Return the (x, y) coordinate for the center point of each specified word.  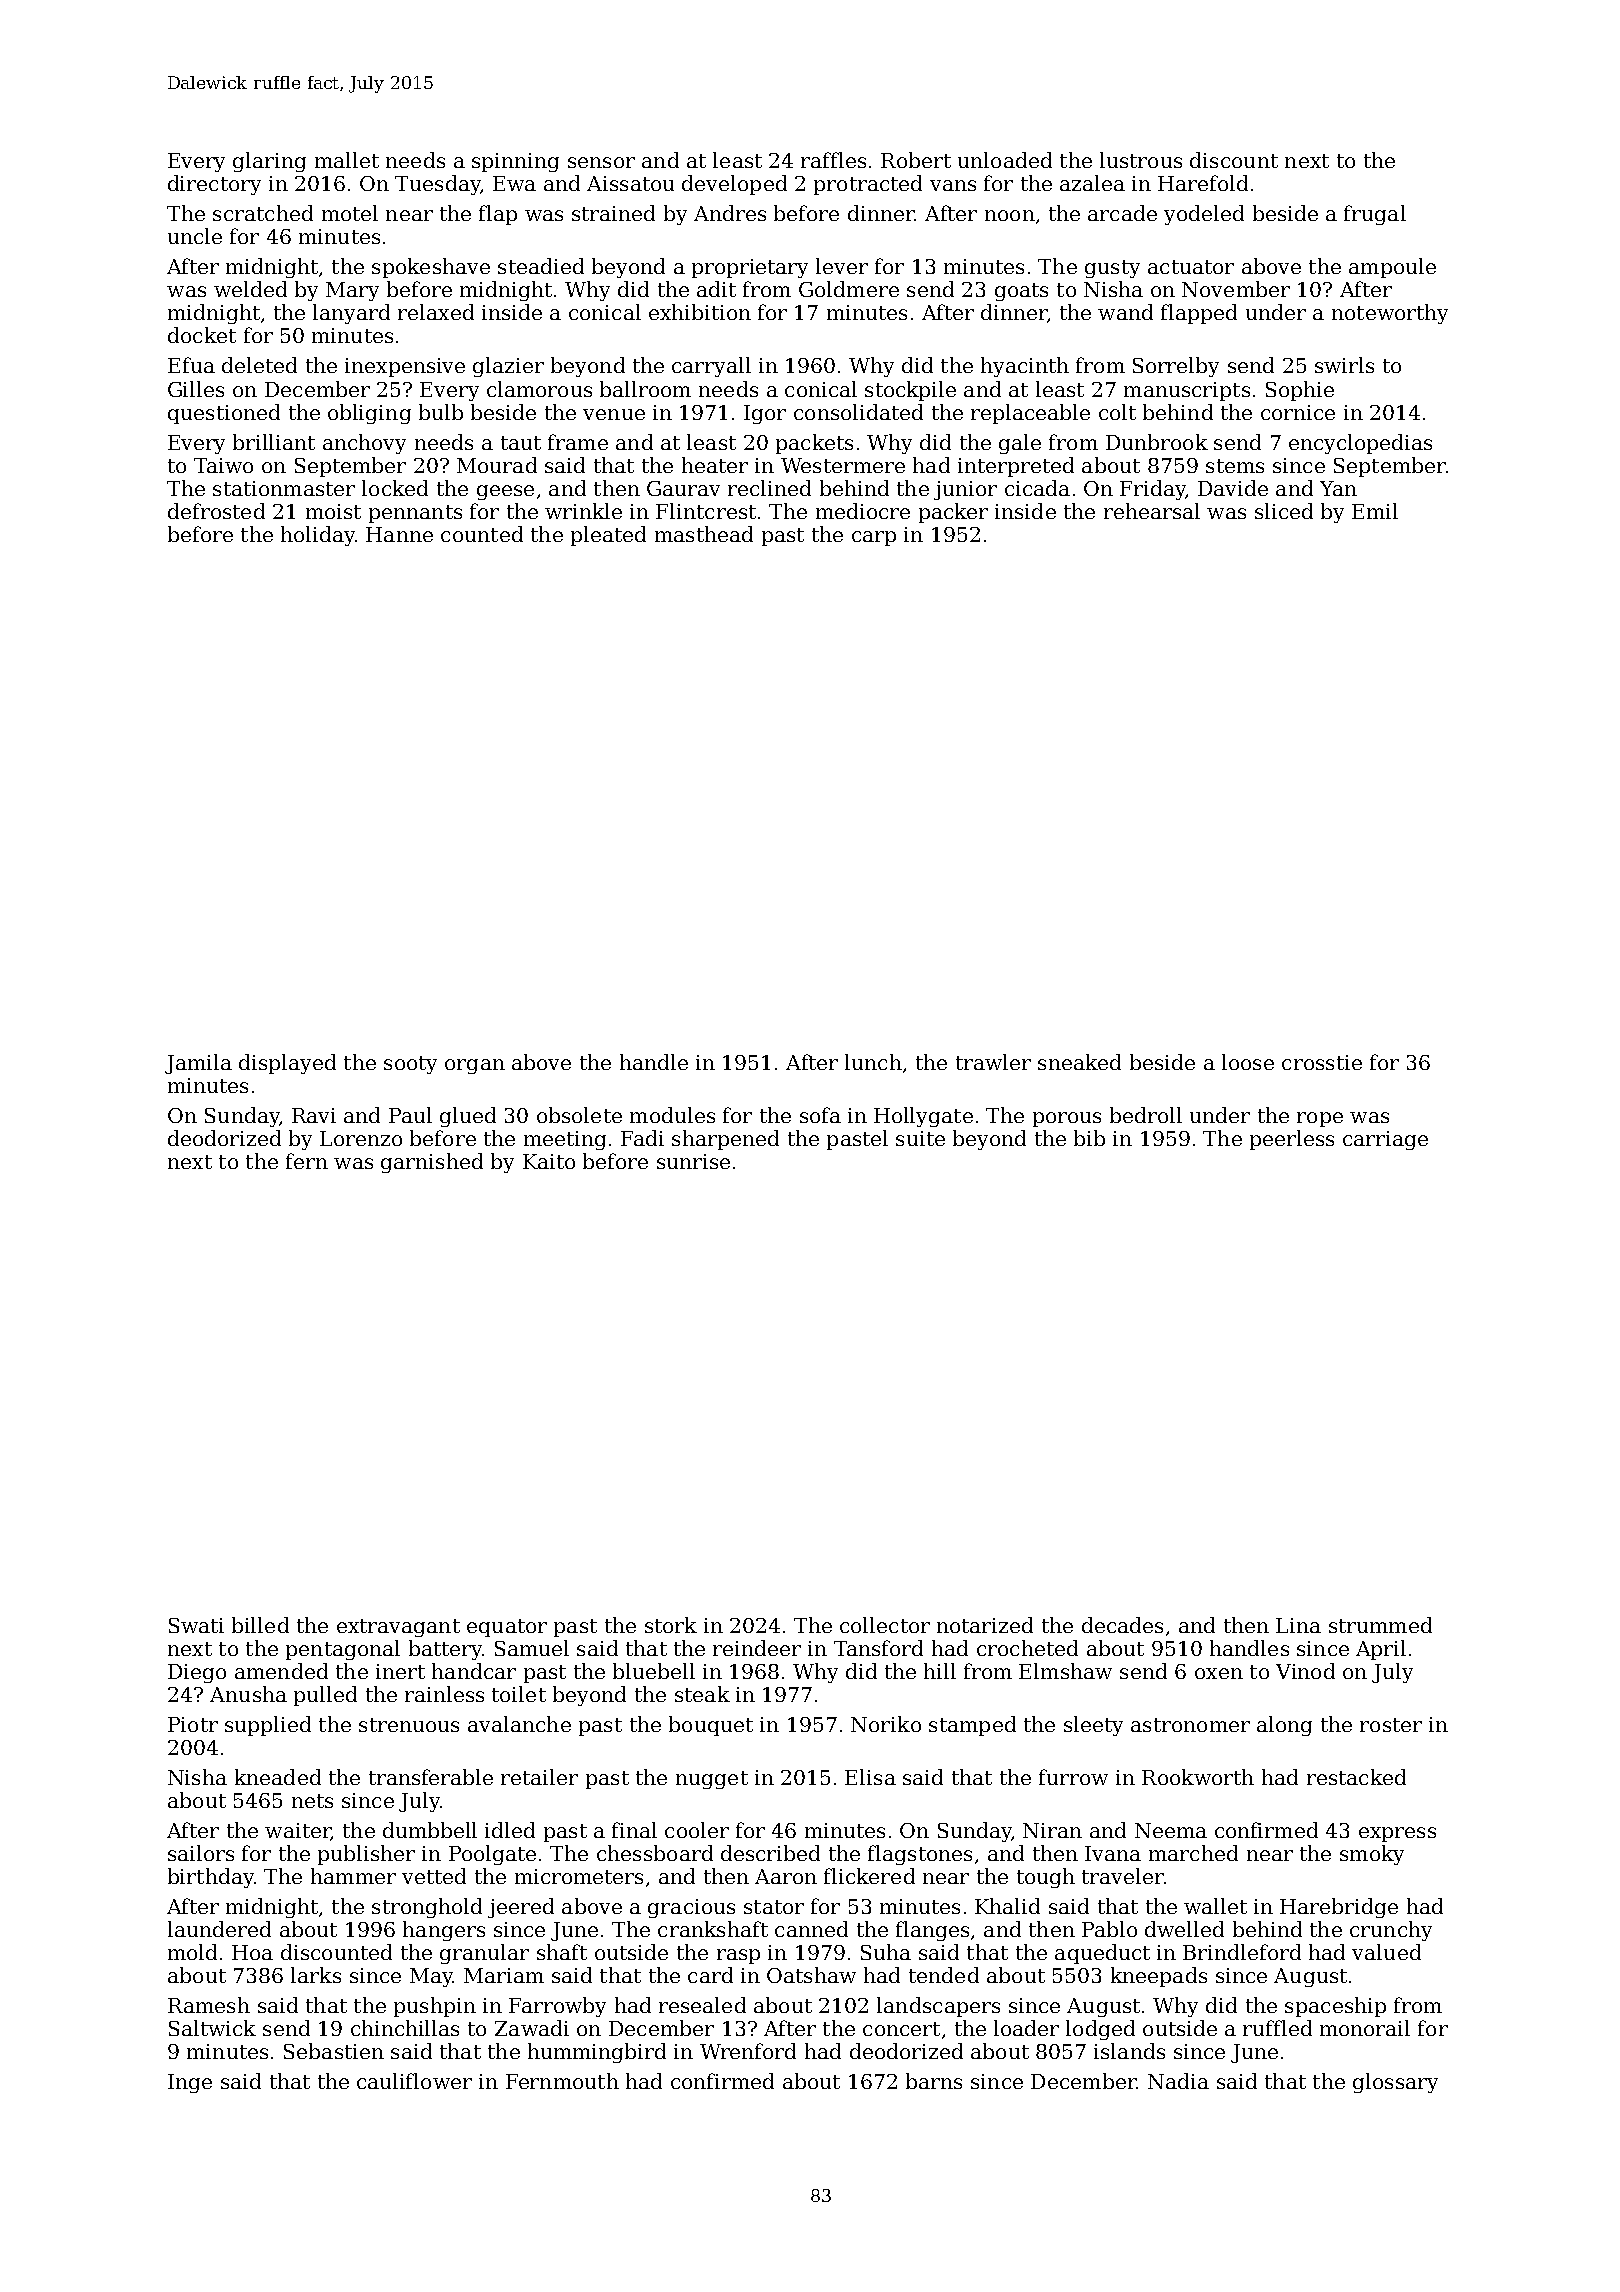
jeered (521, 1908)
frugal (1375, 215)
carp (874, 538)
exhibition (700, 312)
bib (1089, 1138)
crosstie (1322, 1062)
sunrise (693, 1161)
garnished (432, 1163)
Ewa (514, 183)
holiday (318, 536)
